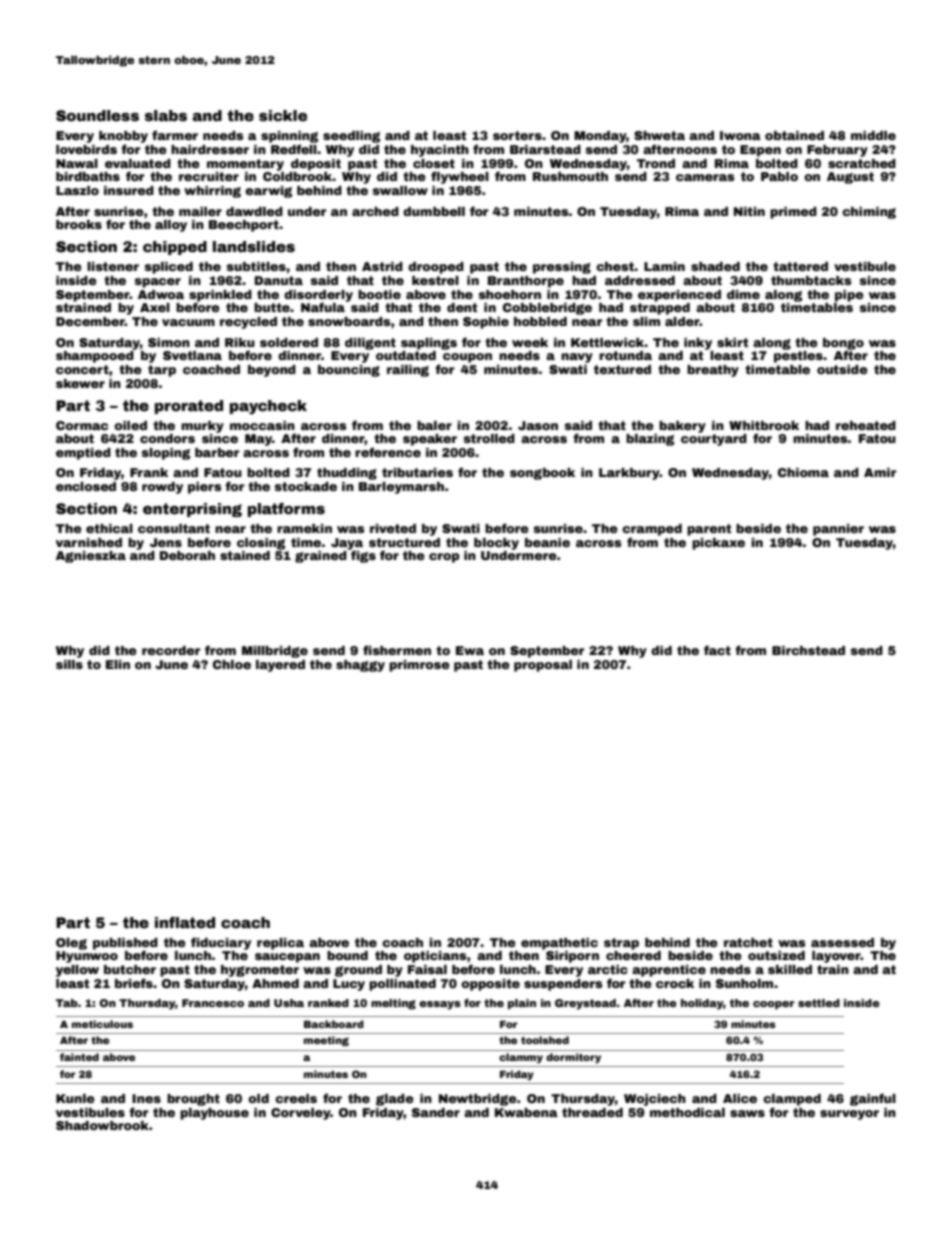 This screenshot has width=952, height=1233. Describe the element at coordinates (842, 369) in the screenshot. I see `outside` at that location.
